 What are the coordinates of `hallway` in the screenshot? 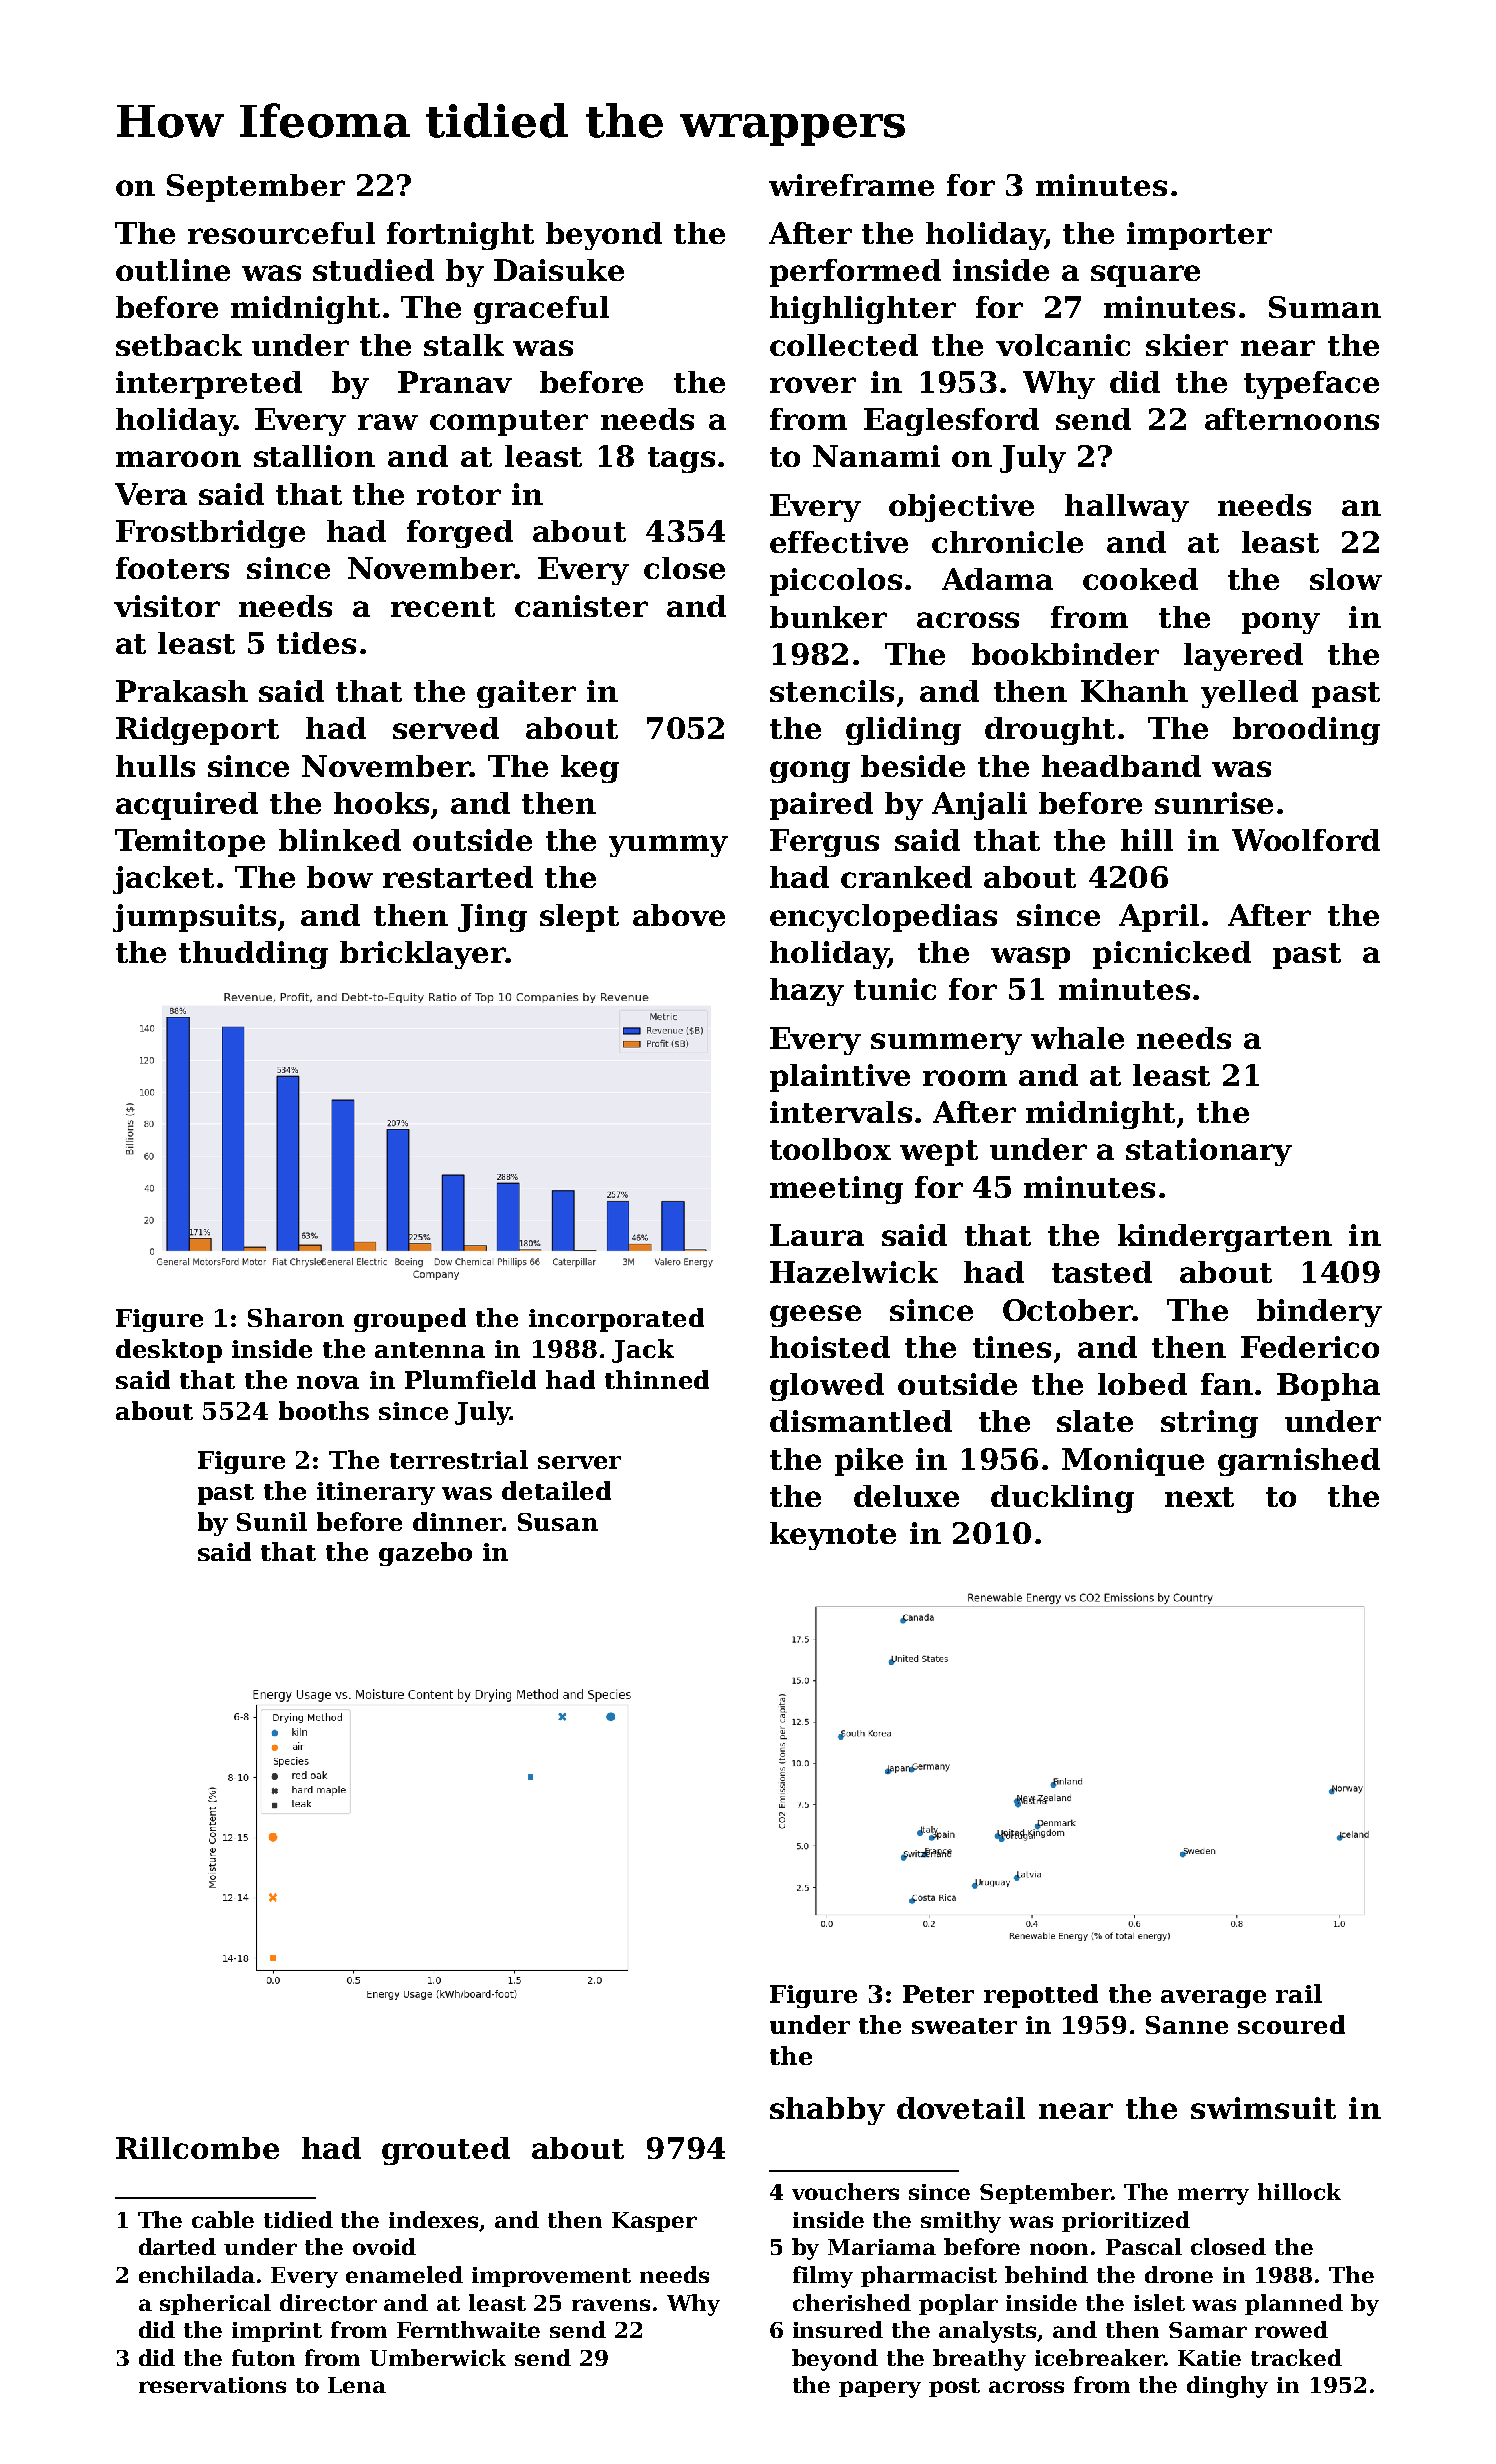 It's located at (1127, 508).
